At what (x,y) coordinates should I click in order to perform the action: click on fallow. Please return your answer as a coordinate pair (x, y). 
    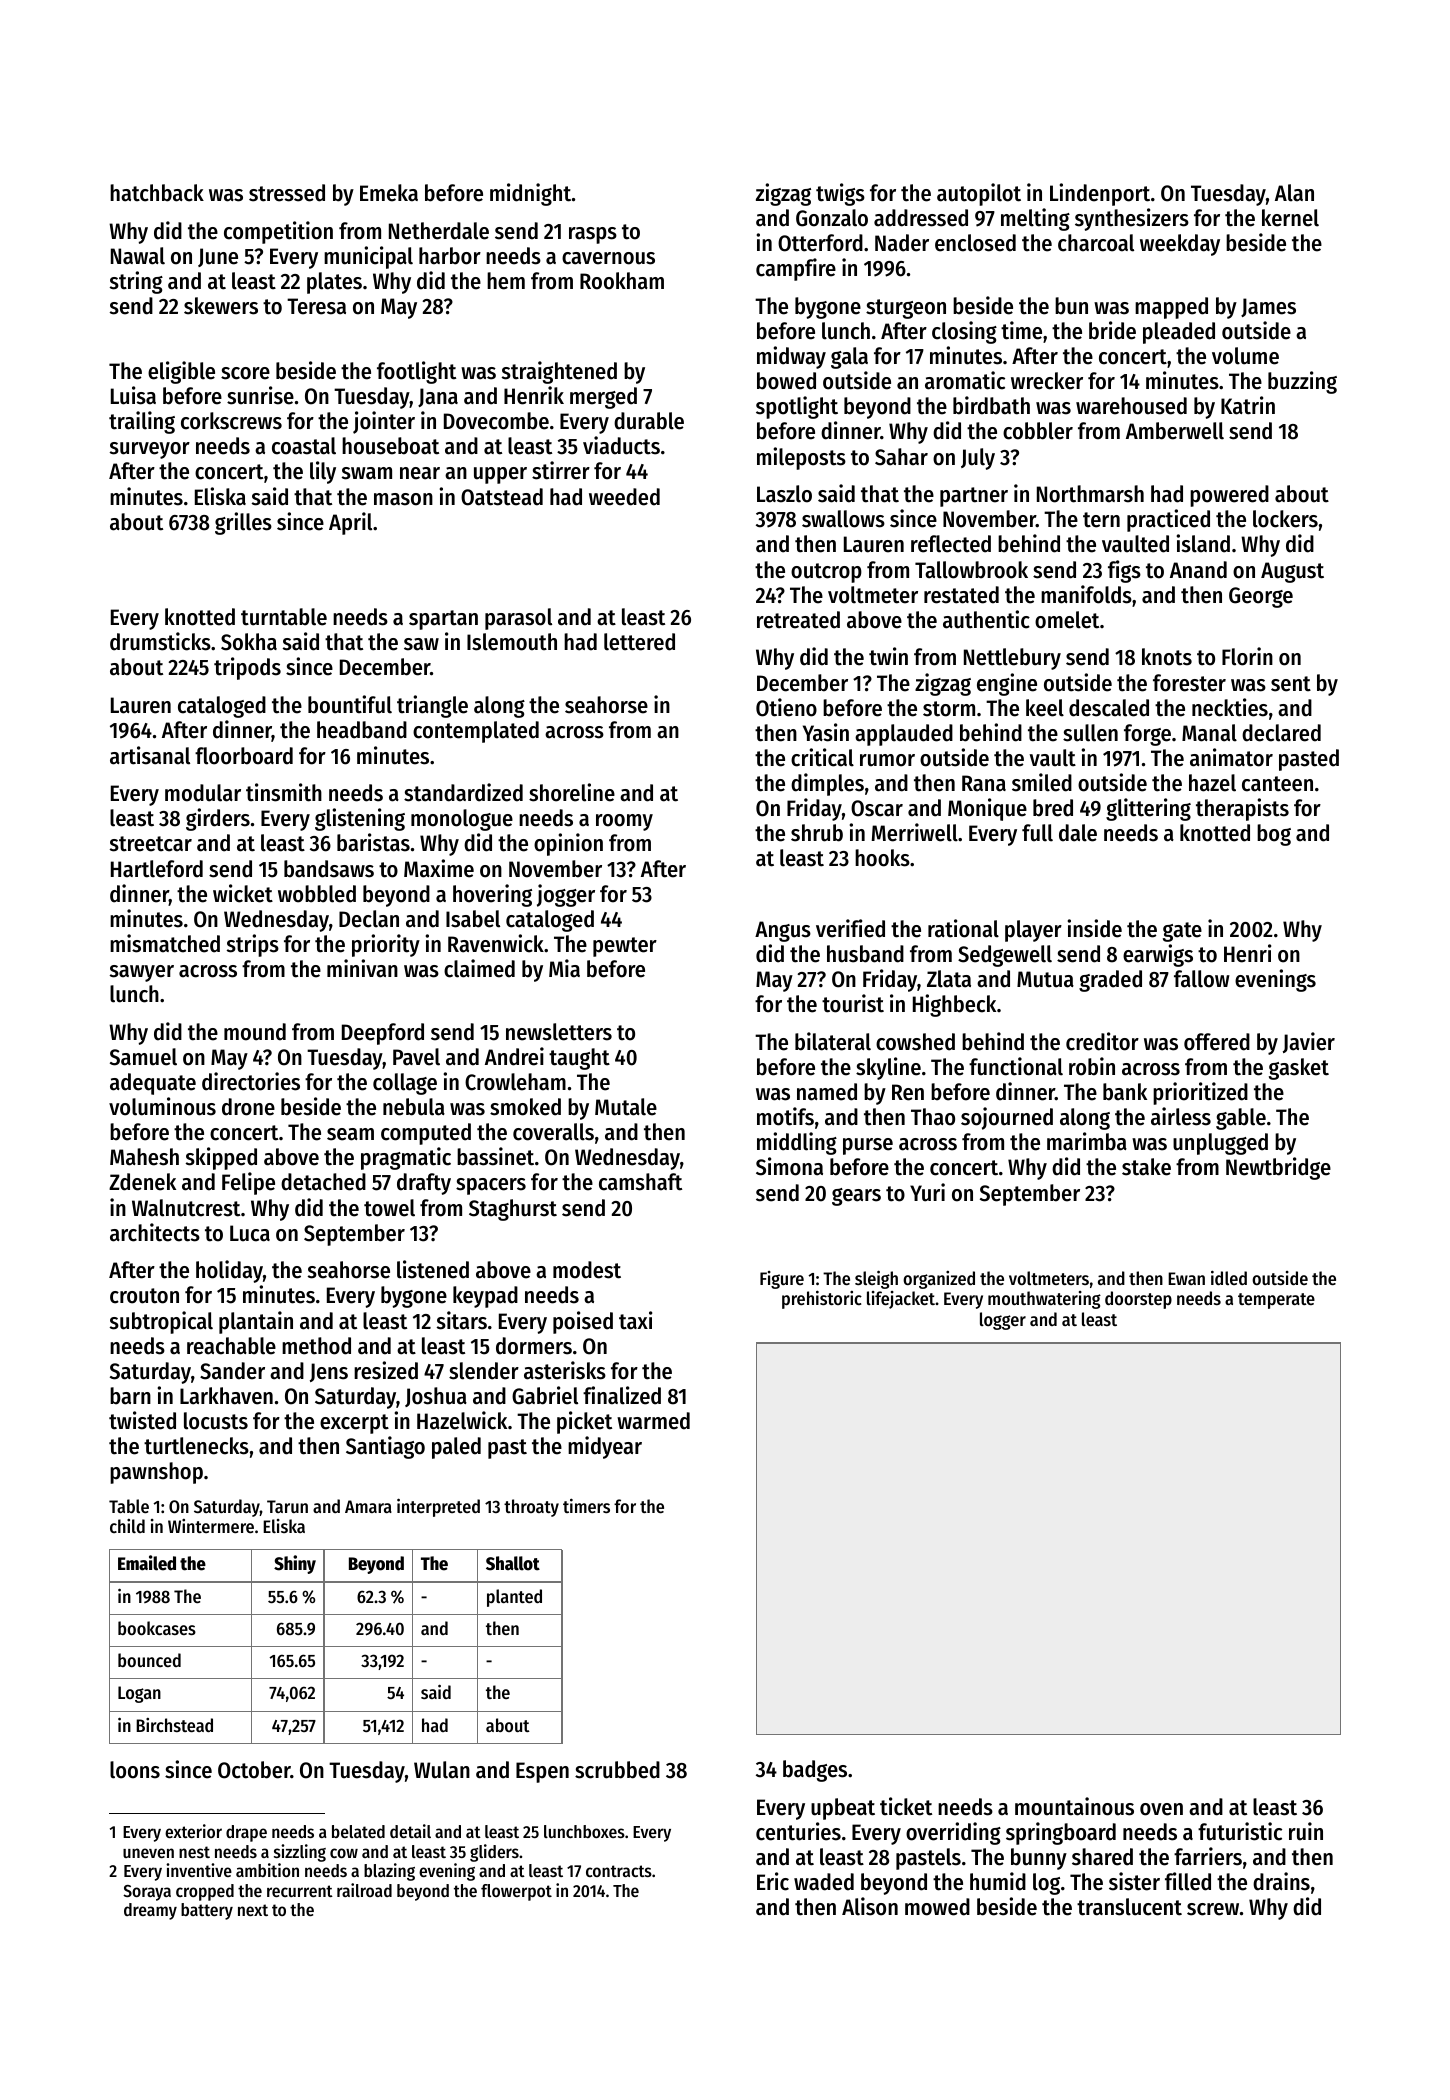
    Looking at the image, I should click on (1202, 979).
